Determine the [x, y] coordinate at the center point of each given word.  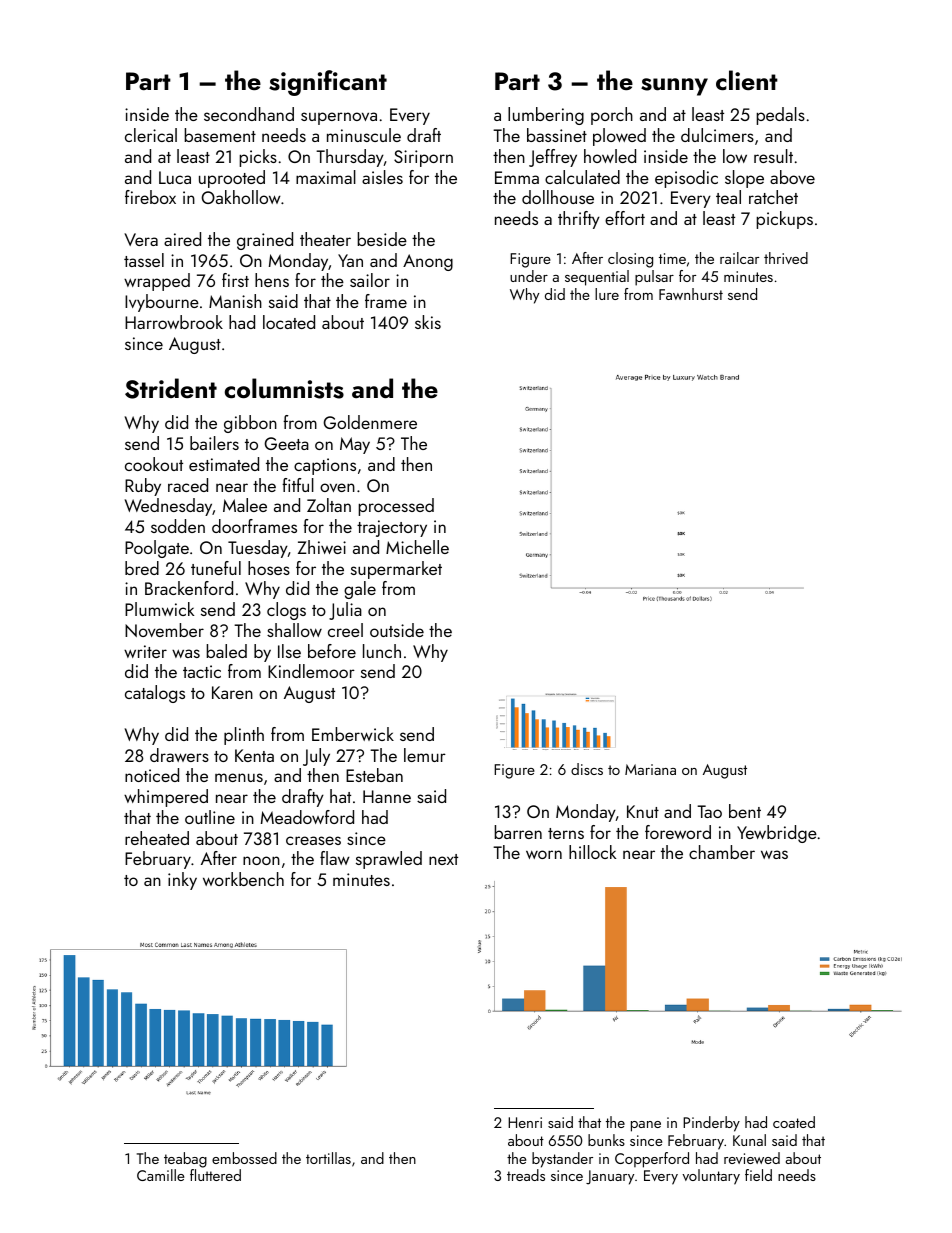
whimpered [166, 798]
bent [745, 811]
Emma [517, 177]
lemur [425, 755]
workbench [243, 879]
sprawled [389, 860]
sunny [674, 87]
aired [182, 239]
